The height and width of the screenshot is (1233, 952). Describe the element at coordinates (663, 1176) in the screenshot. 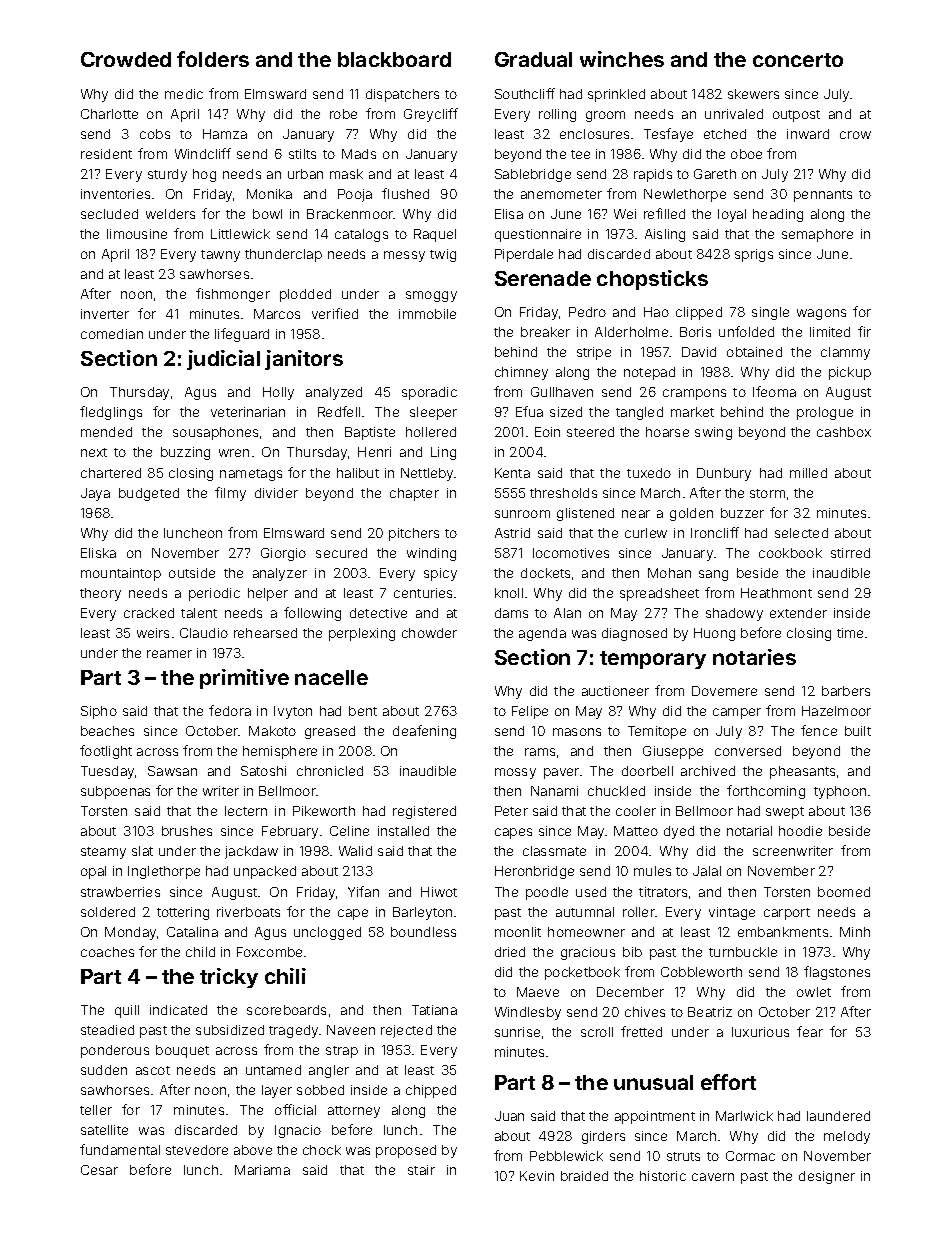

I see `historic` at that location.
